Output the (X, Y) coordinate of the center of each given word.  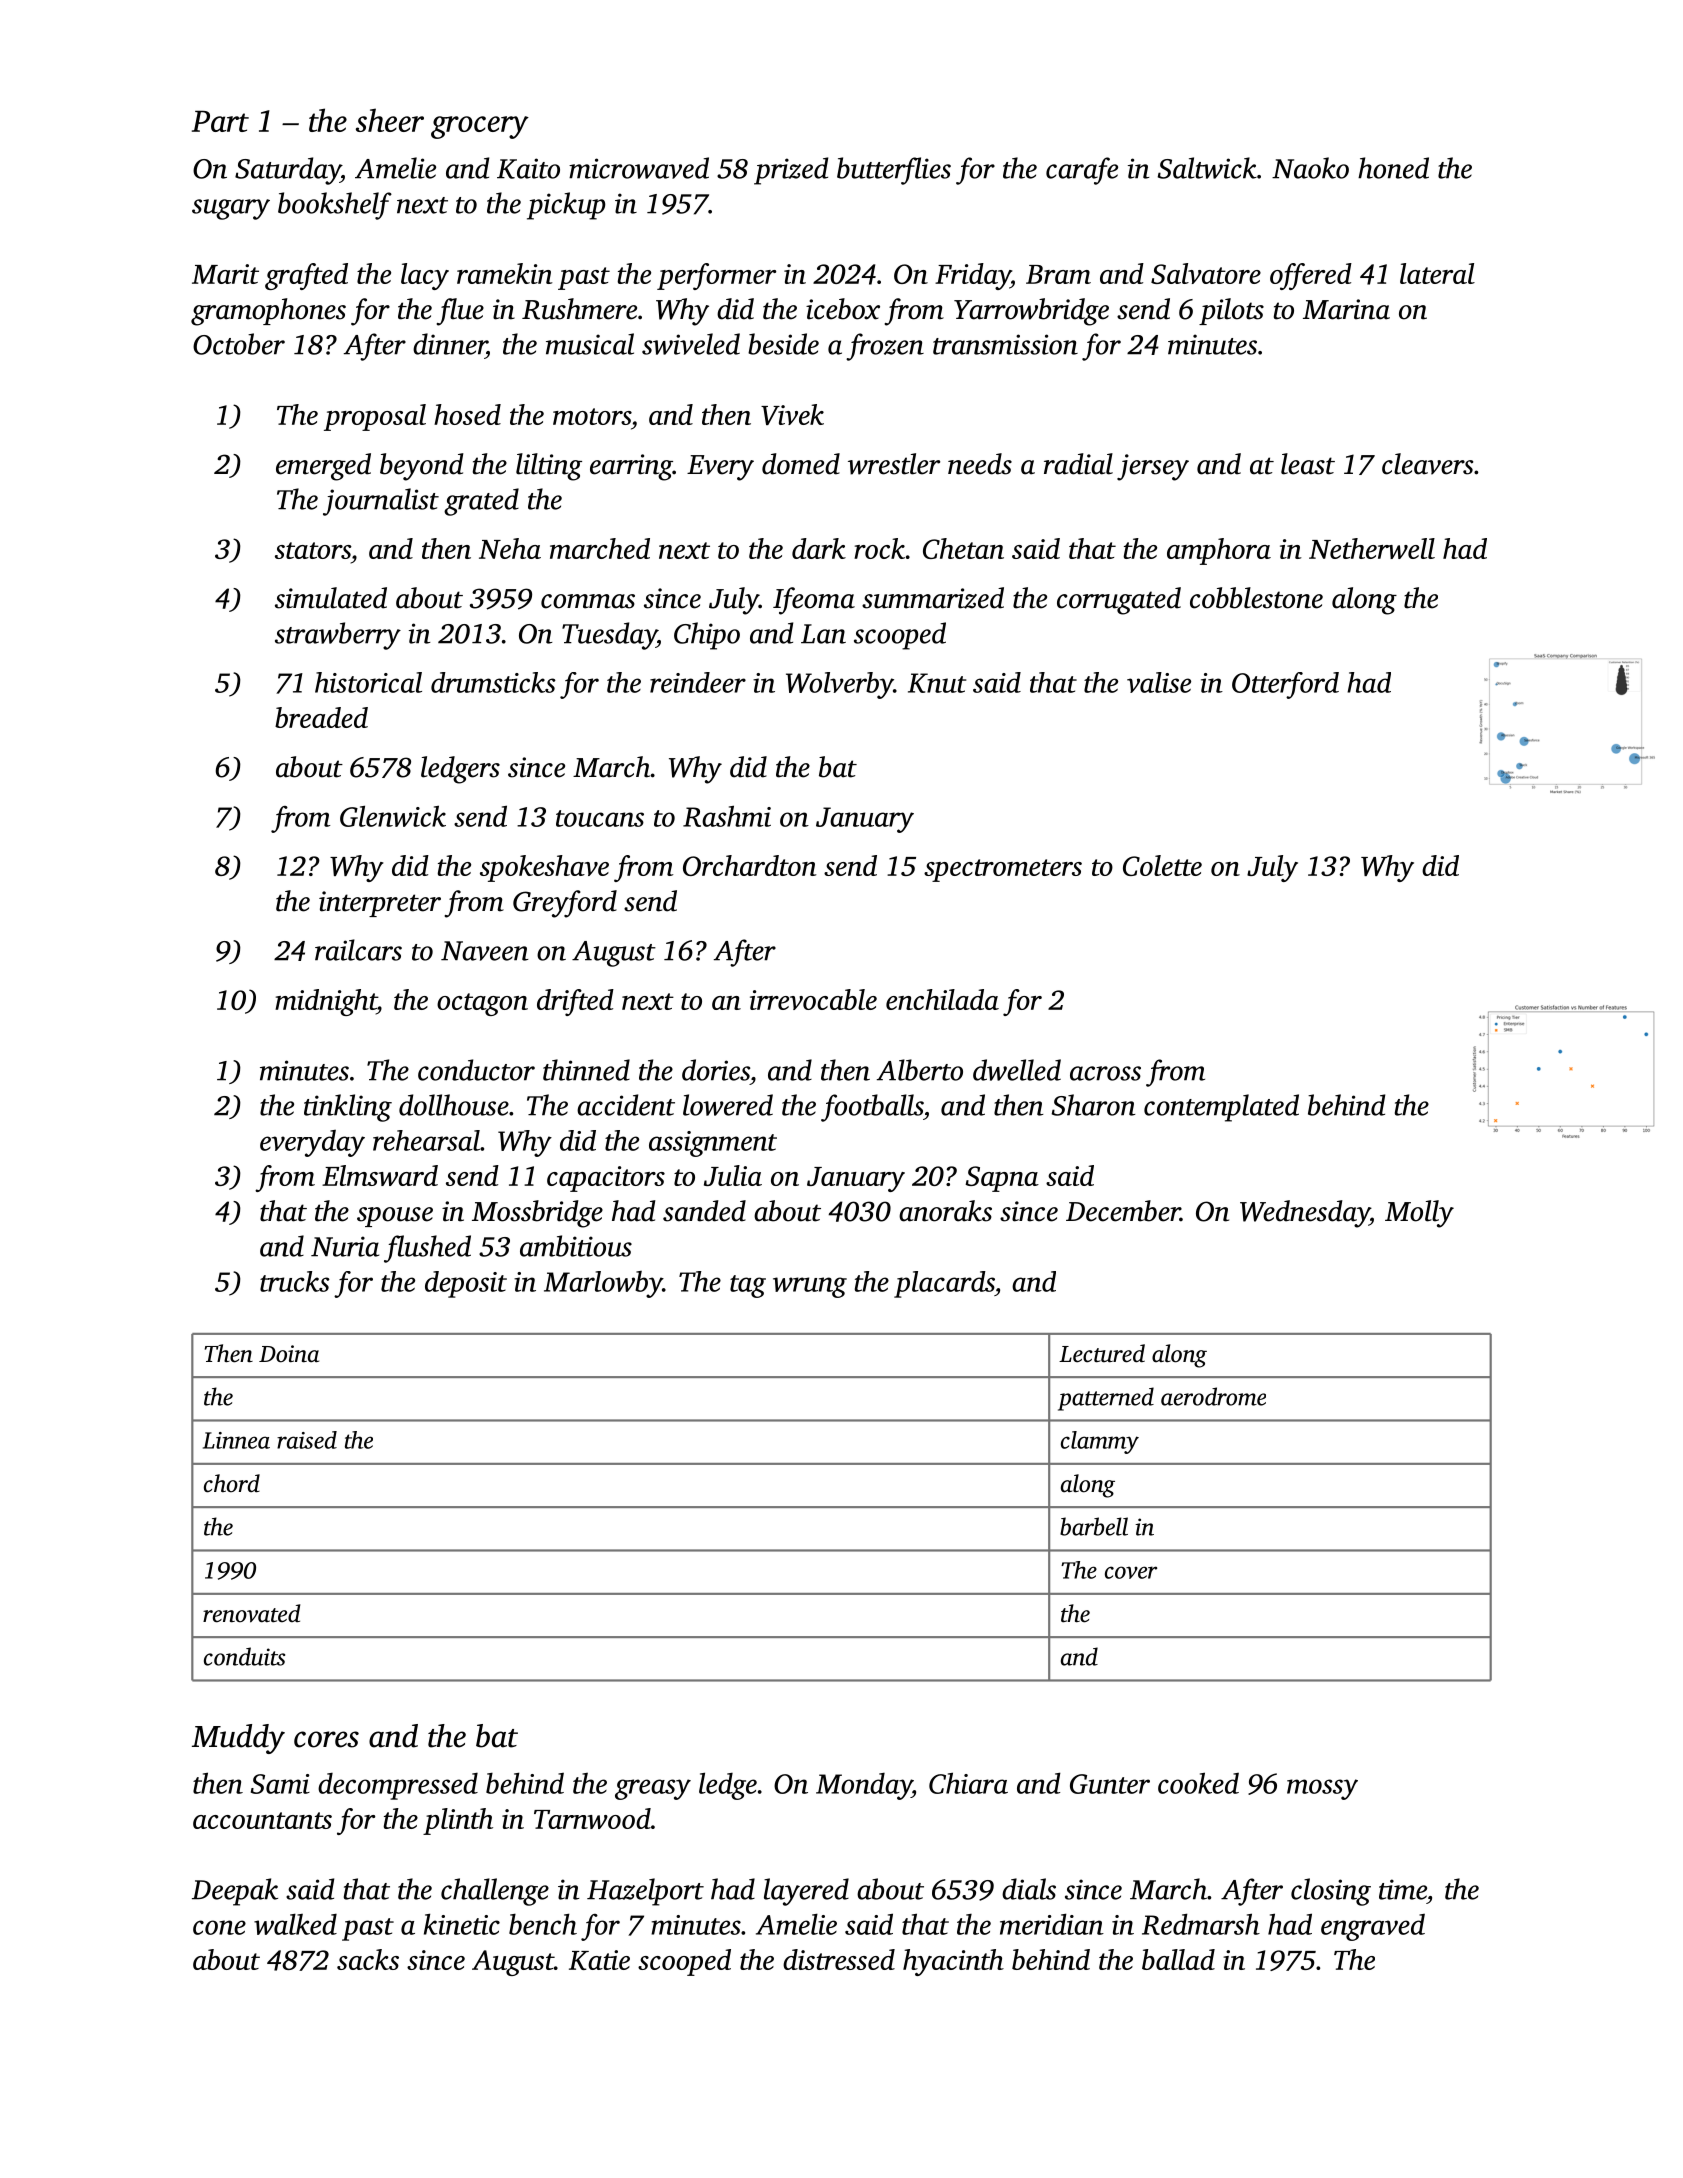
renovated (251, 1613)
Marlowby (603, 1284)
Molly (1419, 1214)
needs (980, 464)
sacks (368, 1959)
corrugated (1119, 601)
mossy (1322, 1789)
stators (313, 550)
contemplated (1221, 1108)
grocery (480, 127)
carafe (1082, 171)
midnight (326, 1002)
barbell (1094, 1526)
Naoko (1310, 168)
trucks (295, 1281)
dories (716, 1070)
